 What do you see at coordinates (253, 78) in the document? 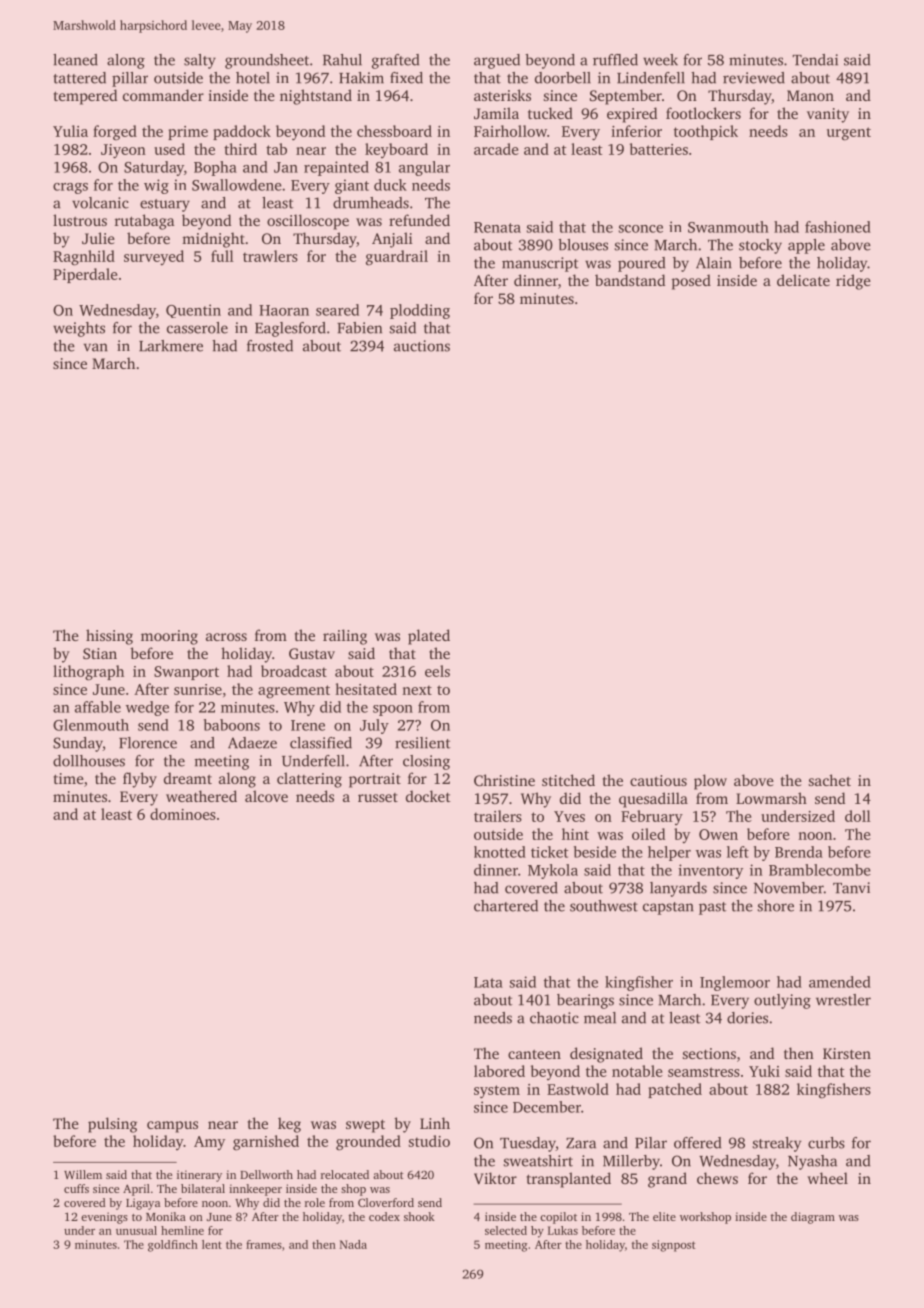
I see `hotel` at bounding box center [253, 78].
